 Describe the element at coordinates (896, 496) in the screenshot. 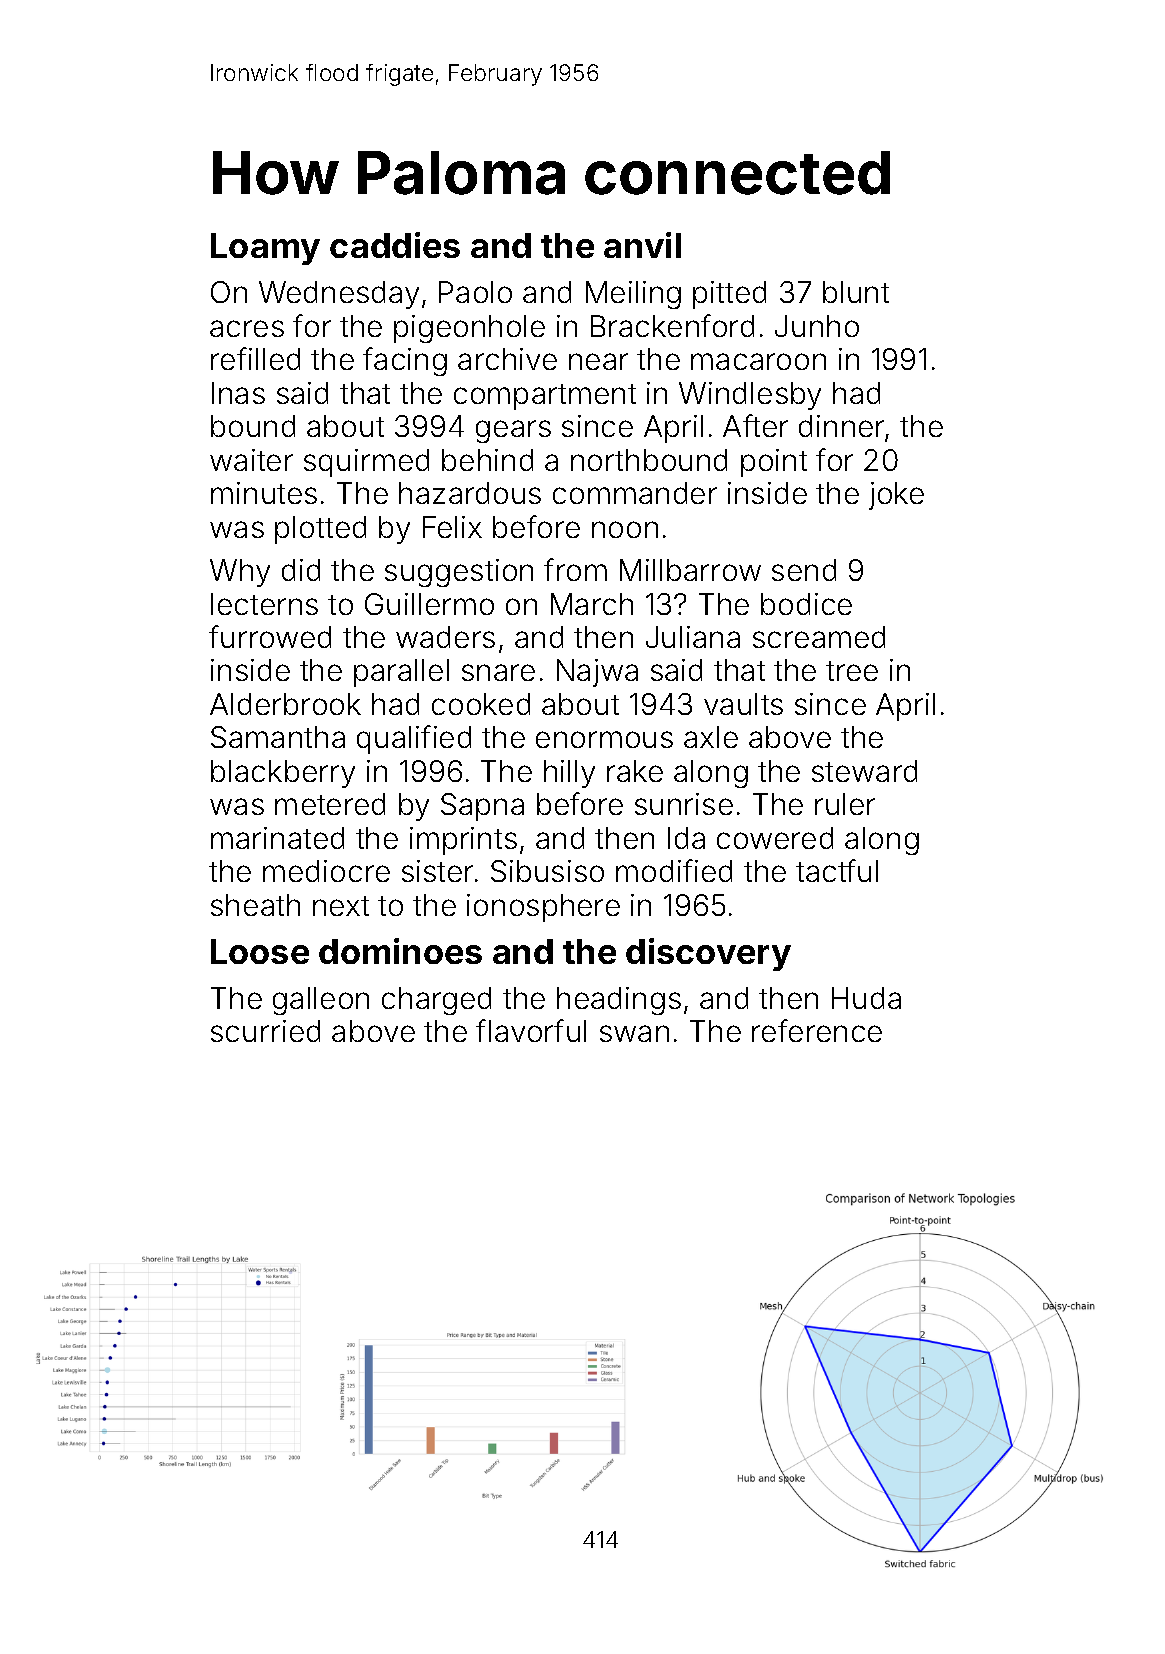

I see `joke` at that location.
